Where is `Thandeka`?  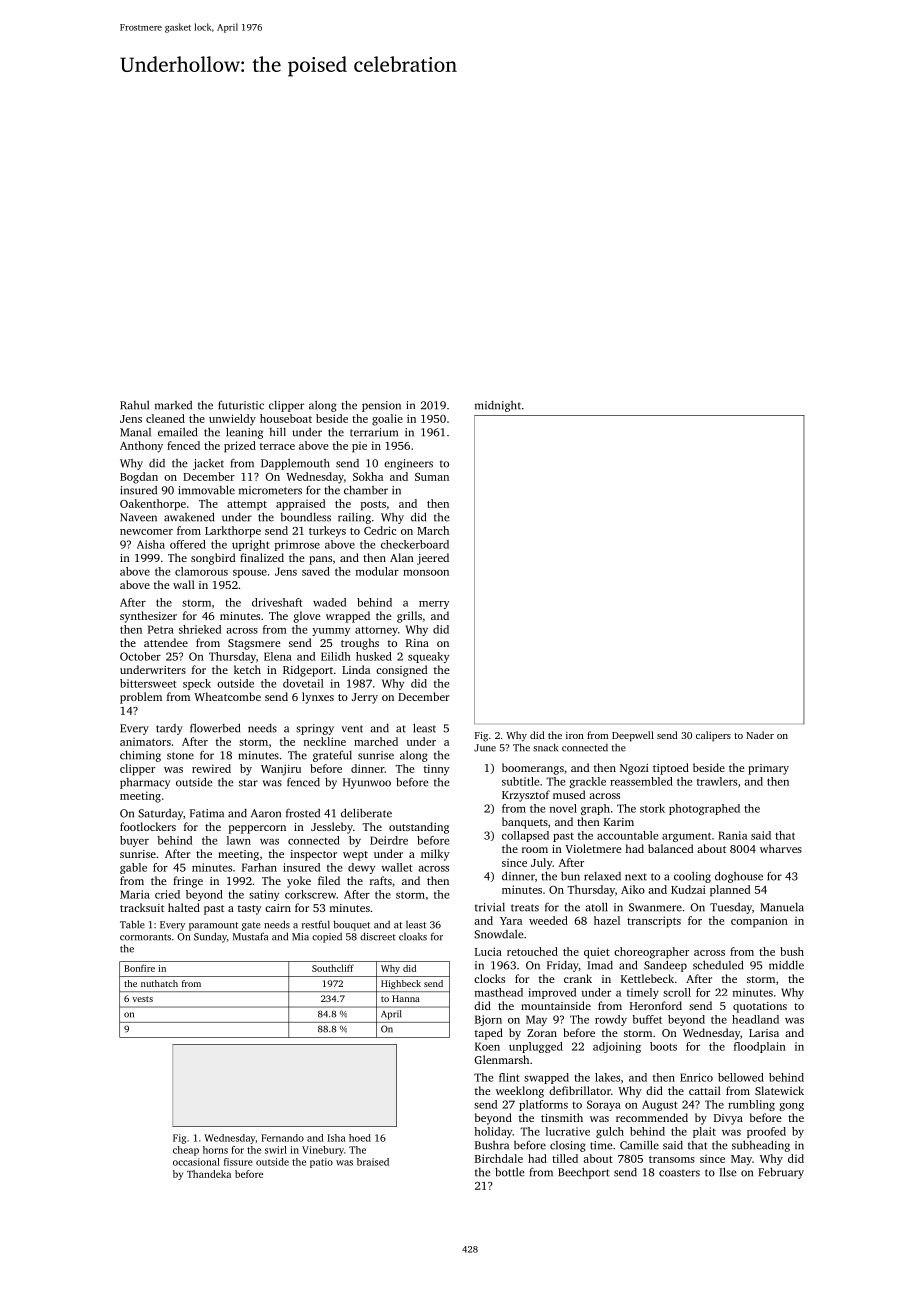 Thandeka is located at coordinates (209, 1174).
